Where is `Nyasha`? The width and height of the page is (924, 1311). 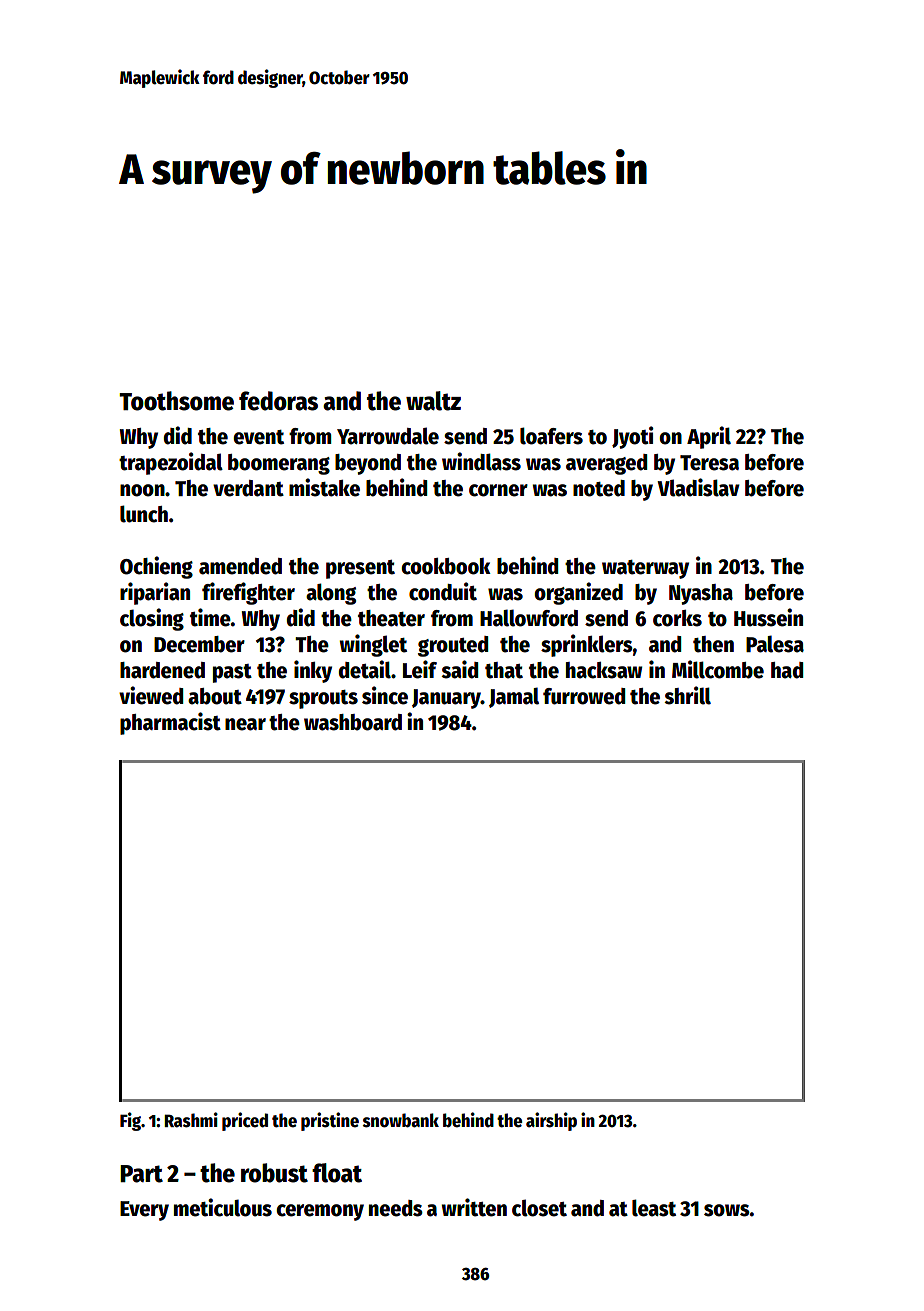 Nyasha is located at coordinates (701, 594).
